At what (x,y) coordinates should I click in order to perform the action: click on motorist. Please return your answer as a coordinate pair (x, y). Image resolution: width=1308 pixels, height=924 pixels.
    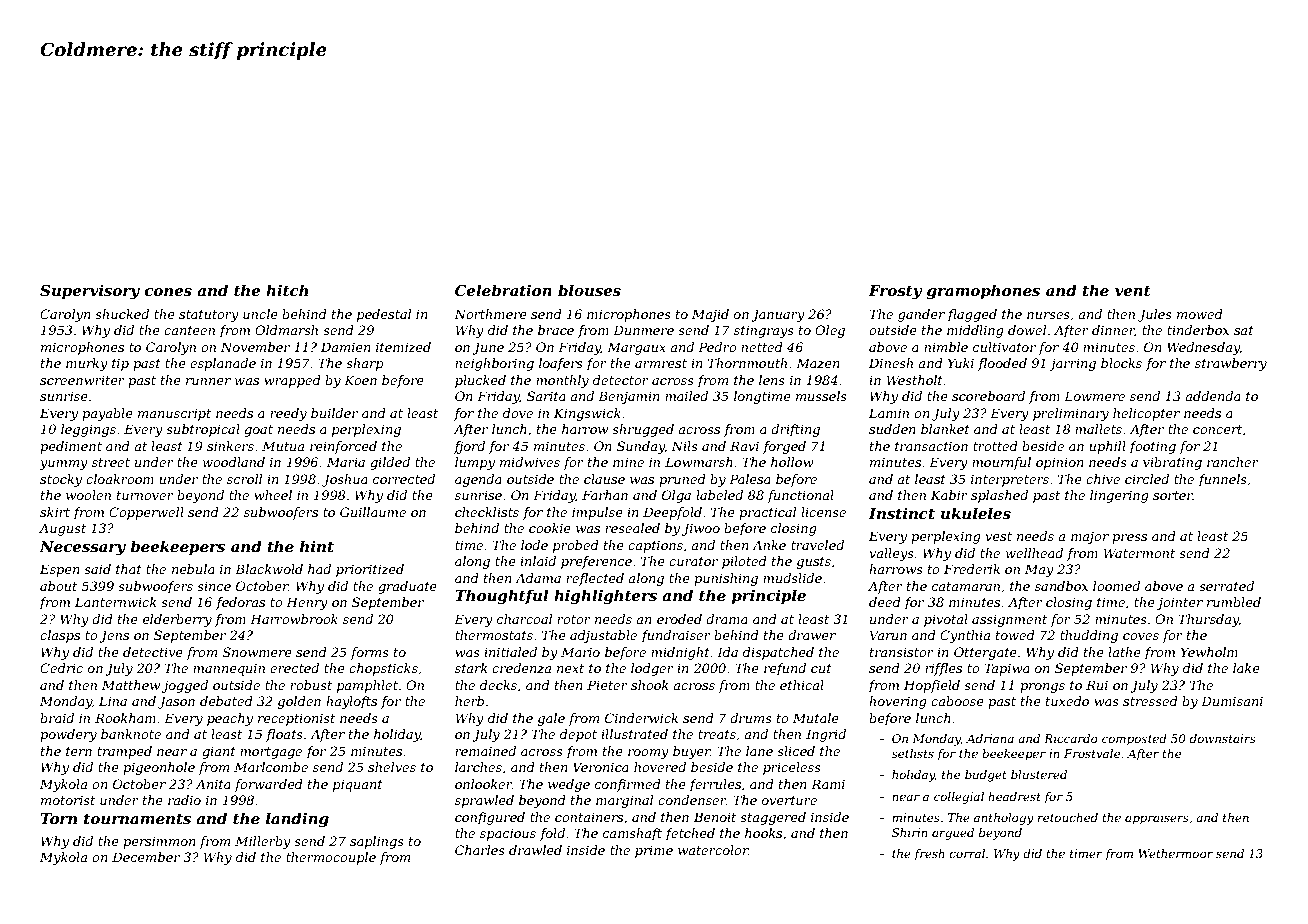
    Looking at the image, I should click on (68, 800).
